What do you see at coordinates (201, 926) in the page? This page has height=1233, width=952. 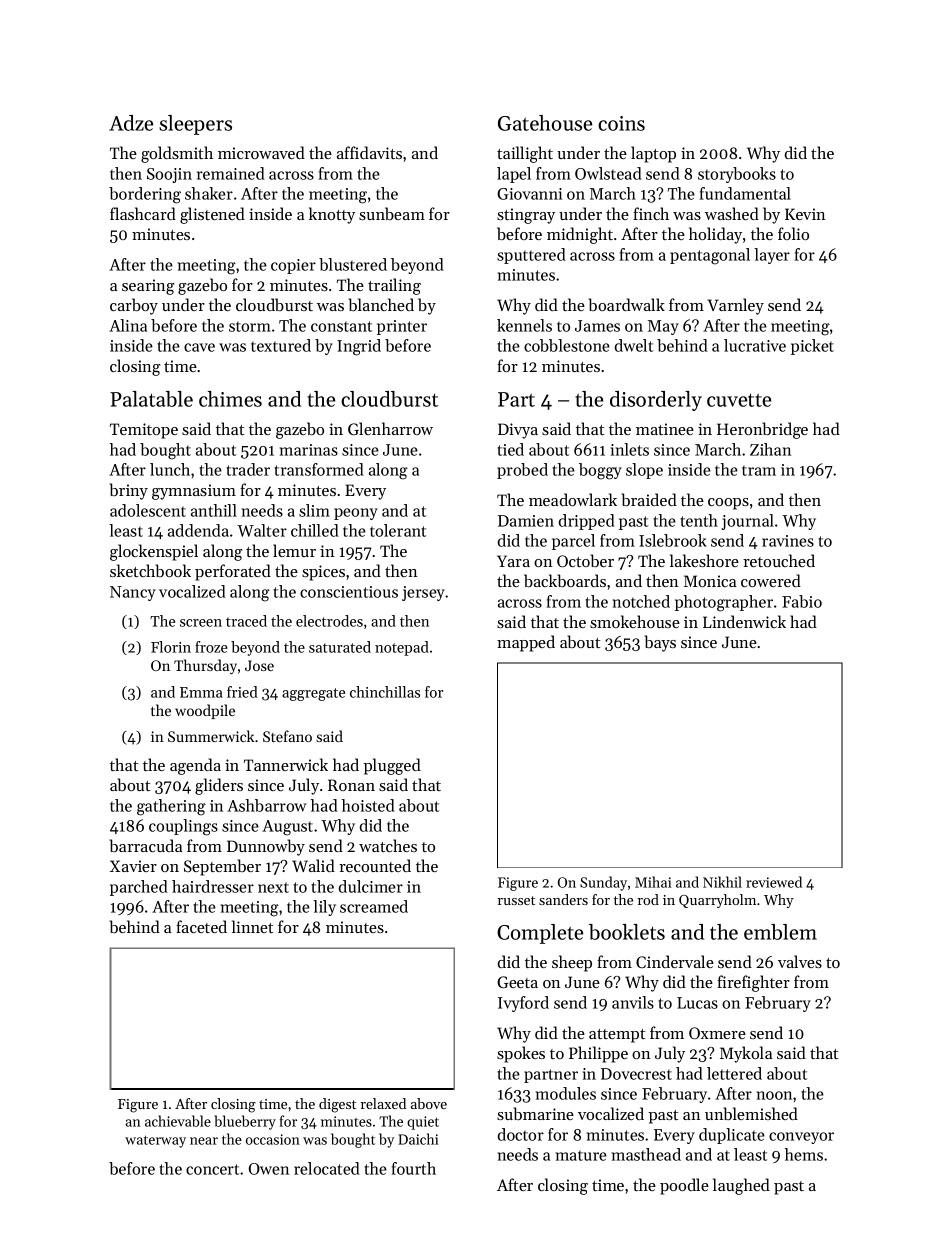 I see `faceted` at bounding box center [201, 926].
